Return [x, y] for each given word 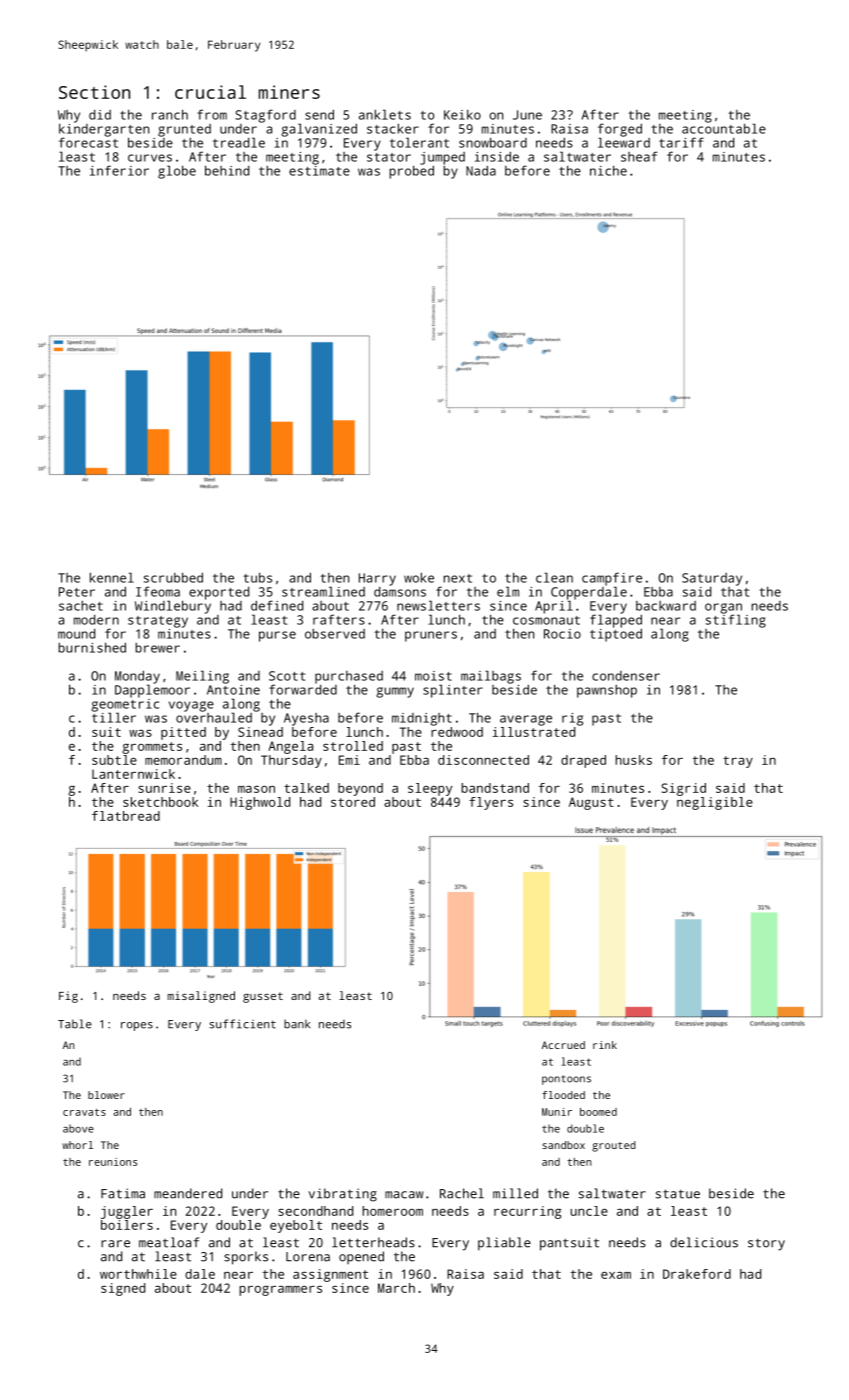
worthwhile [138, 1274]
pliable [504, 1244]
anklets [385, 114]
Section [94, 92]
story [766, 1244]
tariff [681, 142]
